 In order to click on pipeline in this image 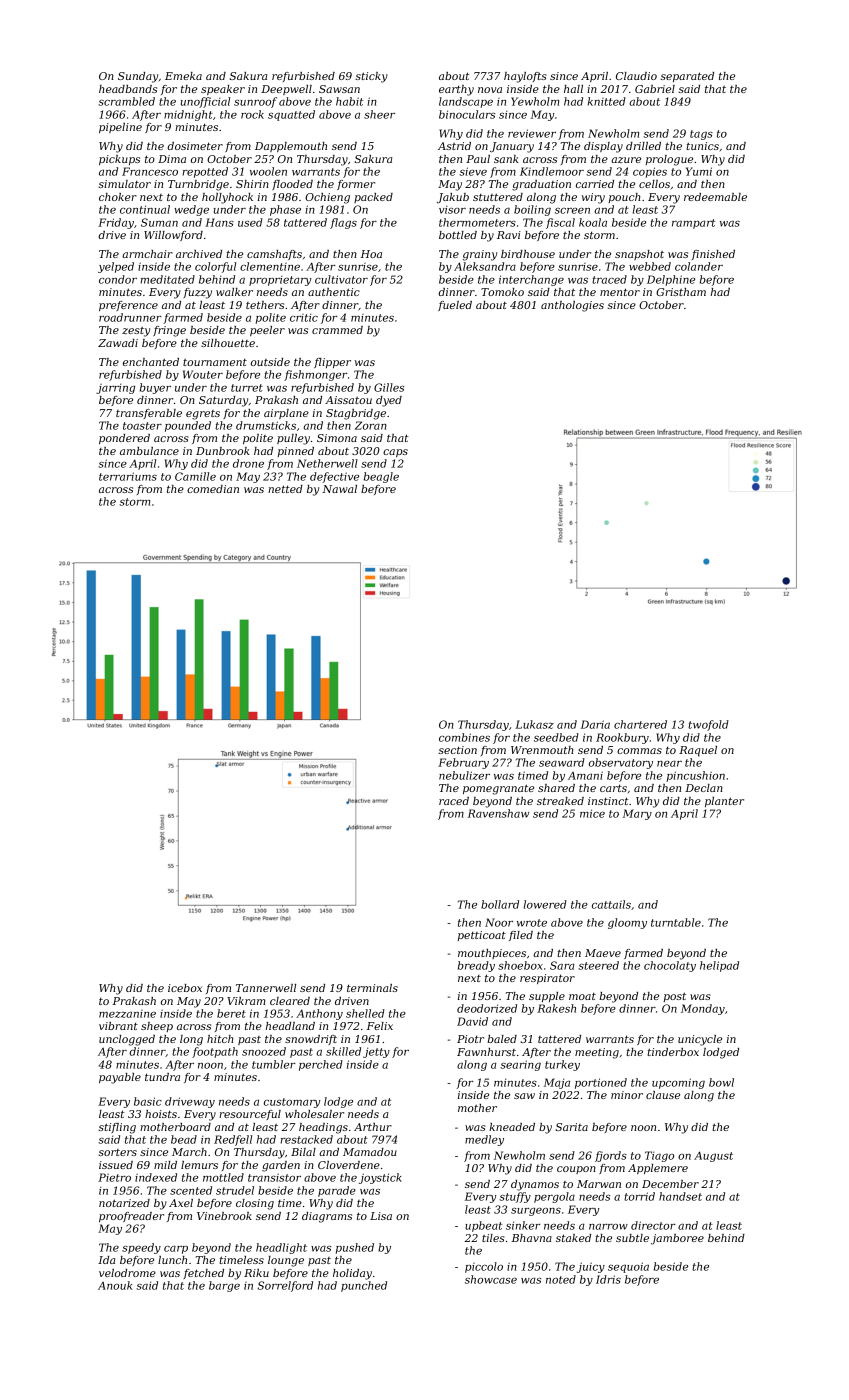, I will do `click(120, 128)`.
